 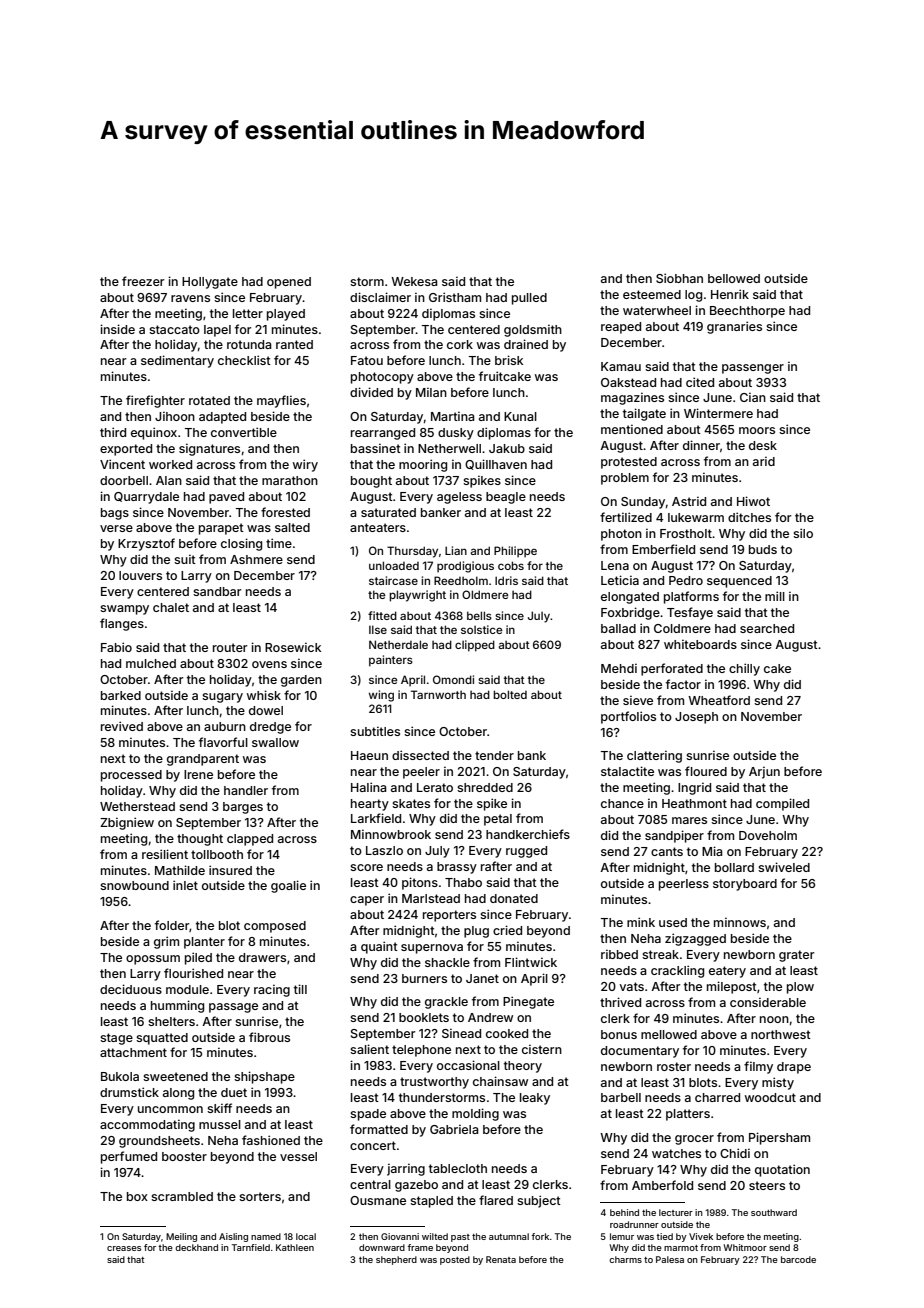 I want to click on creases, so click(x=124, y=1248).
